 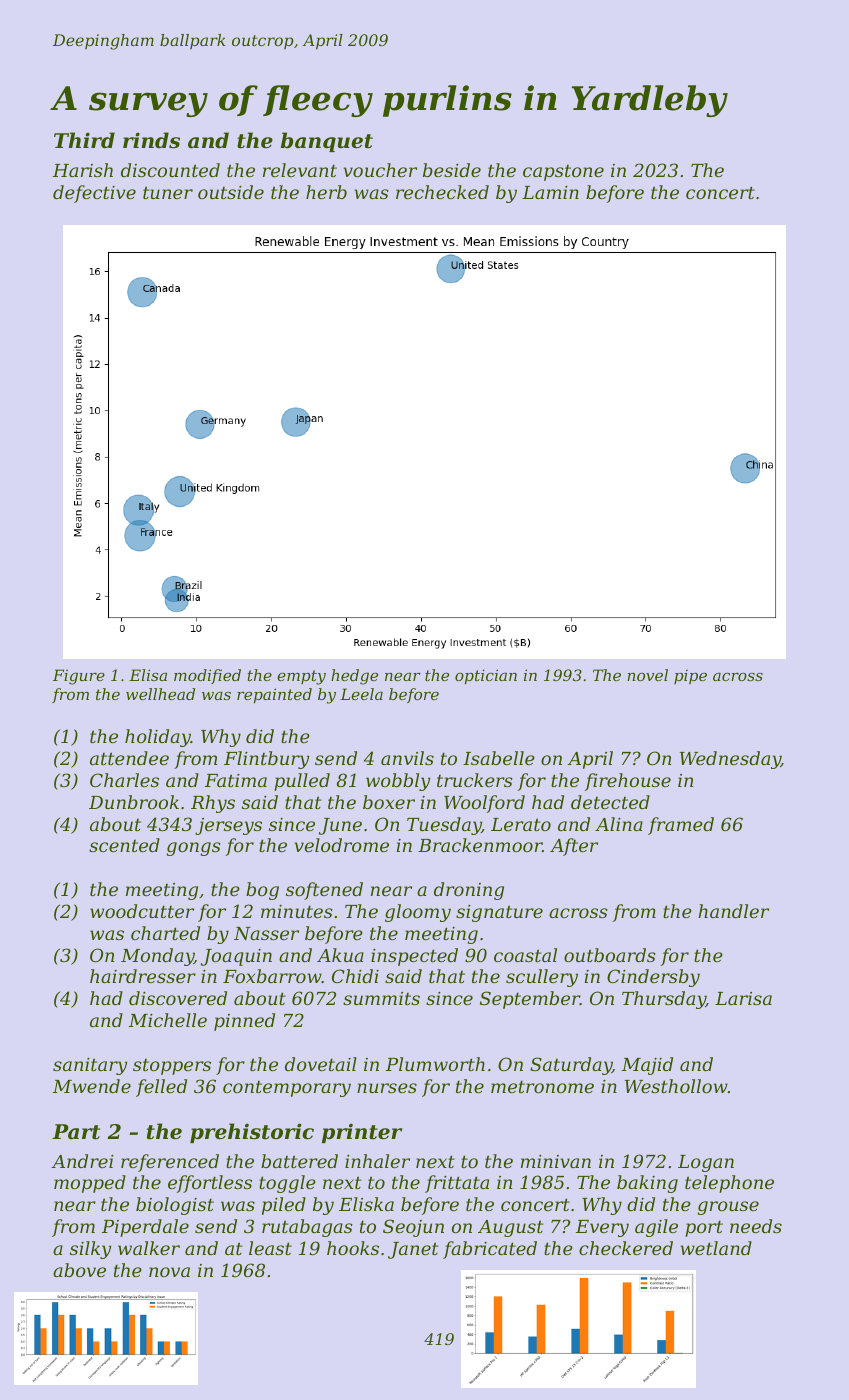 What do you see at coordinates (151, 140) in the screenshot?
I see `rinds` at bounding box center [151, 140].
